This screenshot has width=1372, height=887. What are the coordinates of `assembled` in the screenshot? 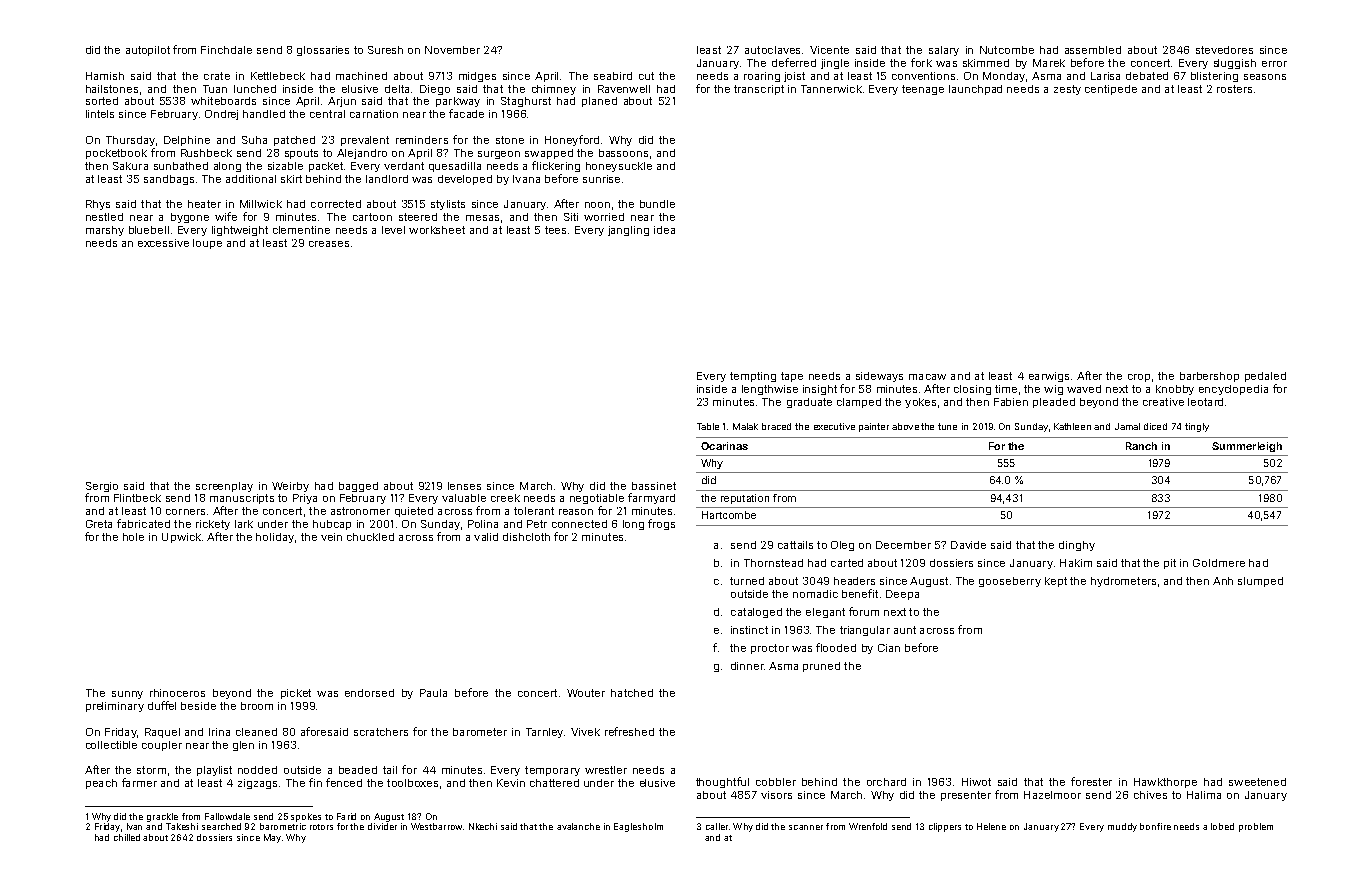 It's located at (1093, 50).
